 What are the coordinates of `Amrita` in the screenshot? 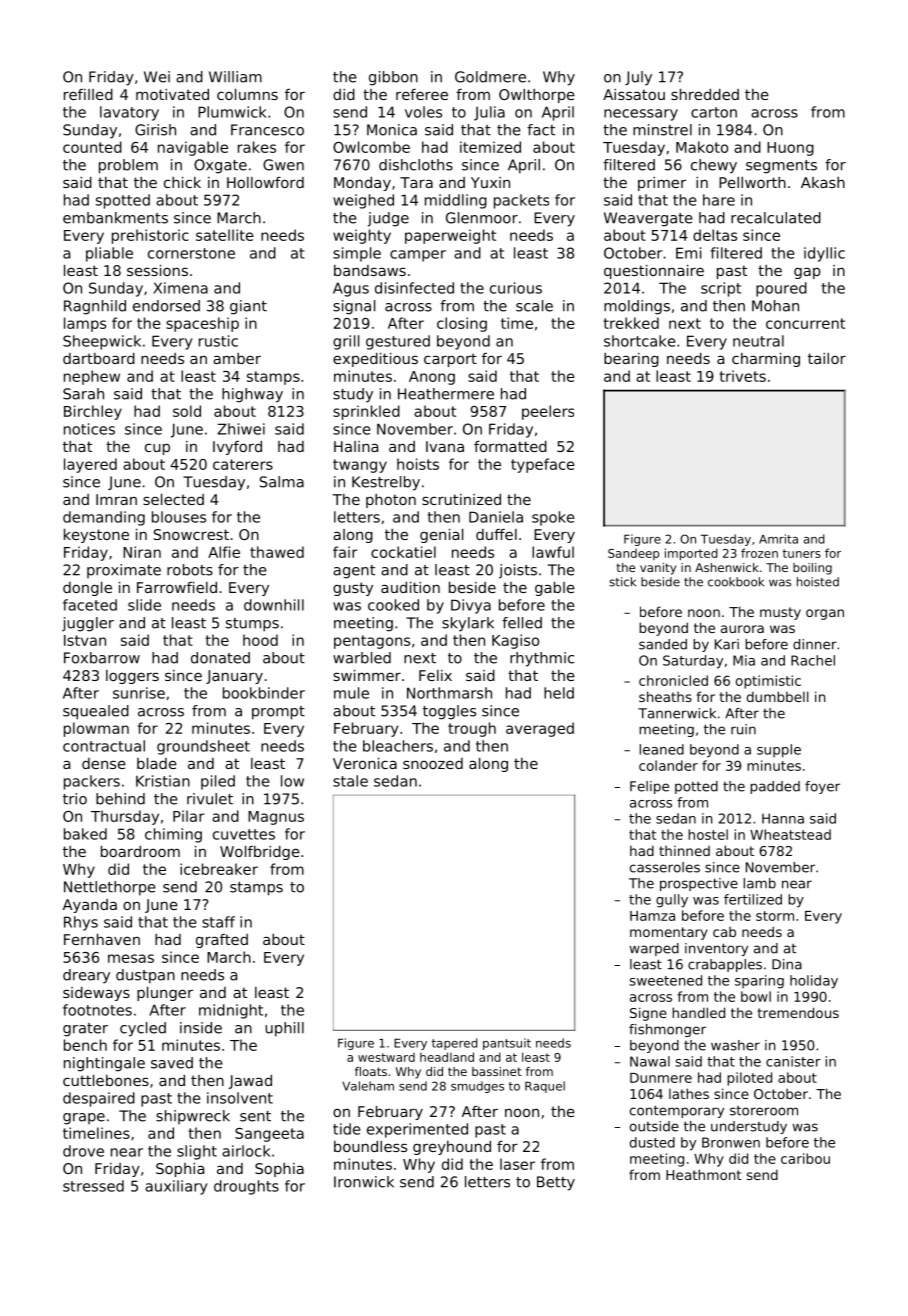 It's located at (778, 539).
